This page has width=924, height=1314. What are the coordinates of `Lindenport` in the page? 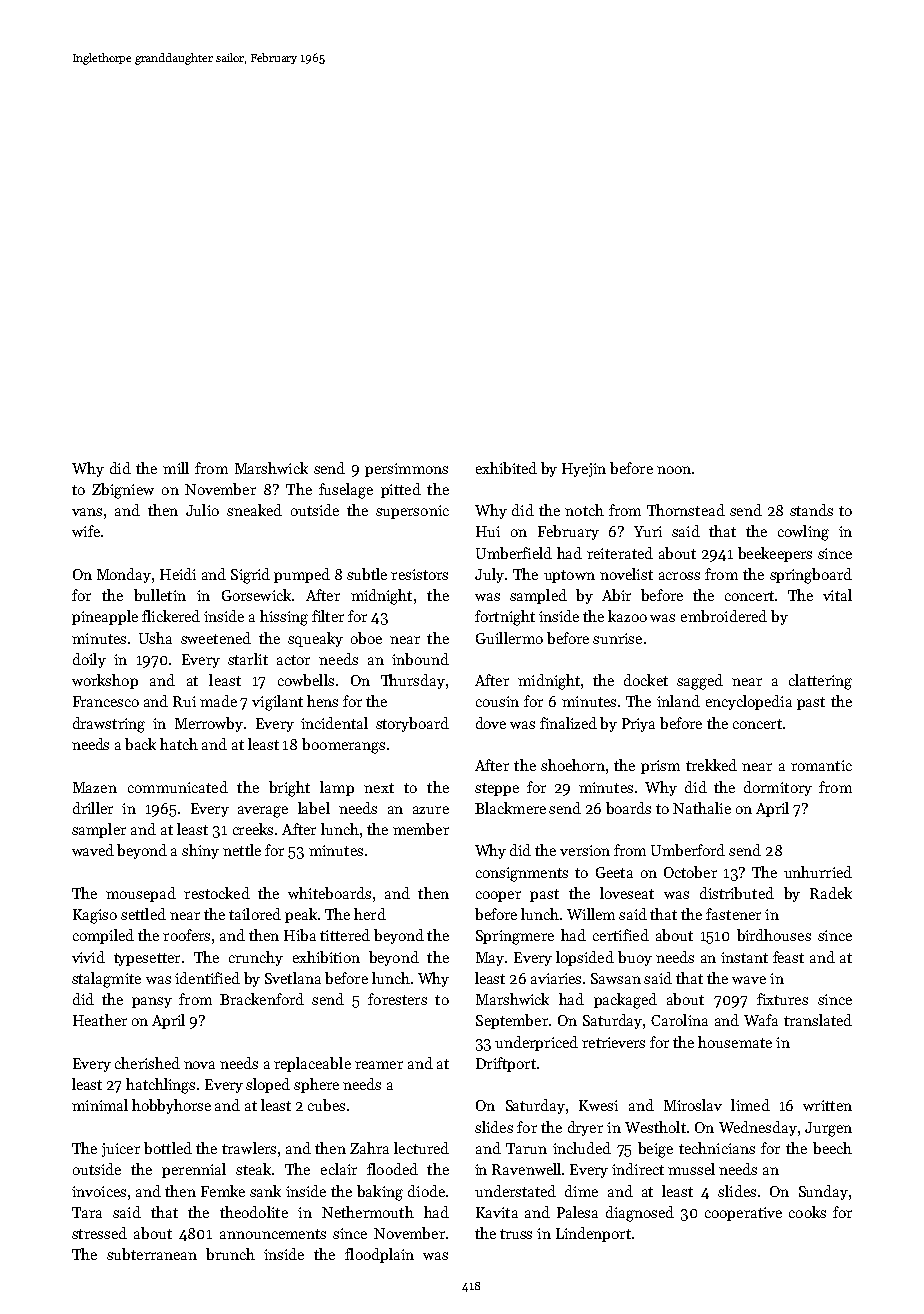 It's located at (593, 1234).
